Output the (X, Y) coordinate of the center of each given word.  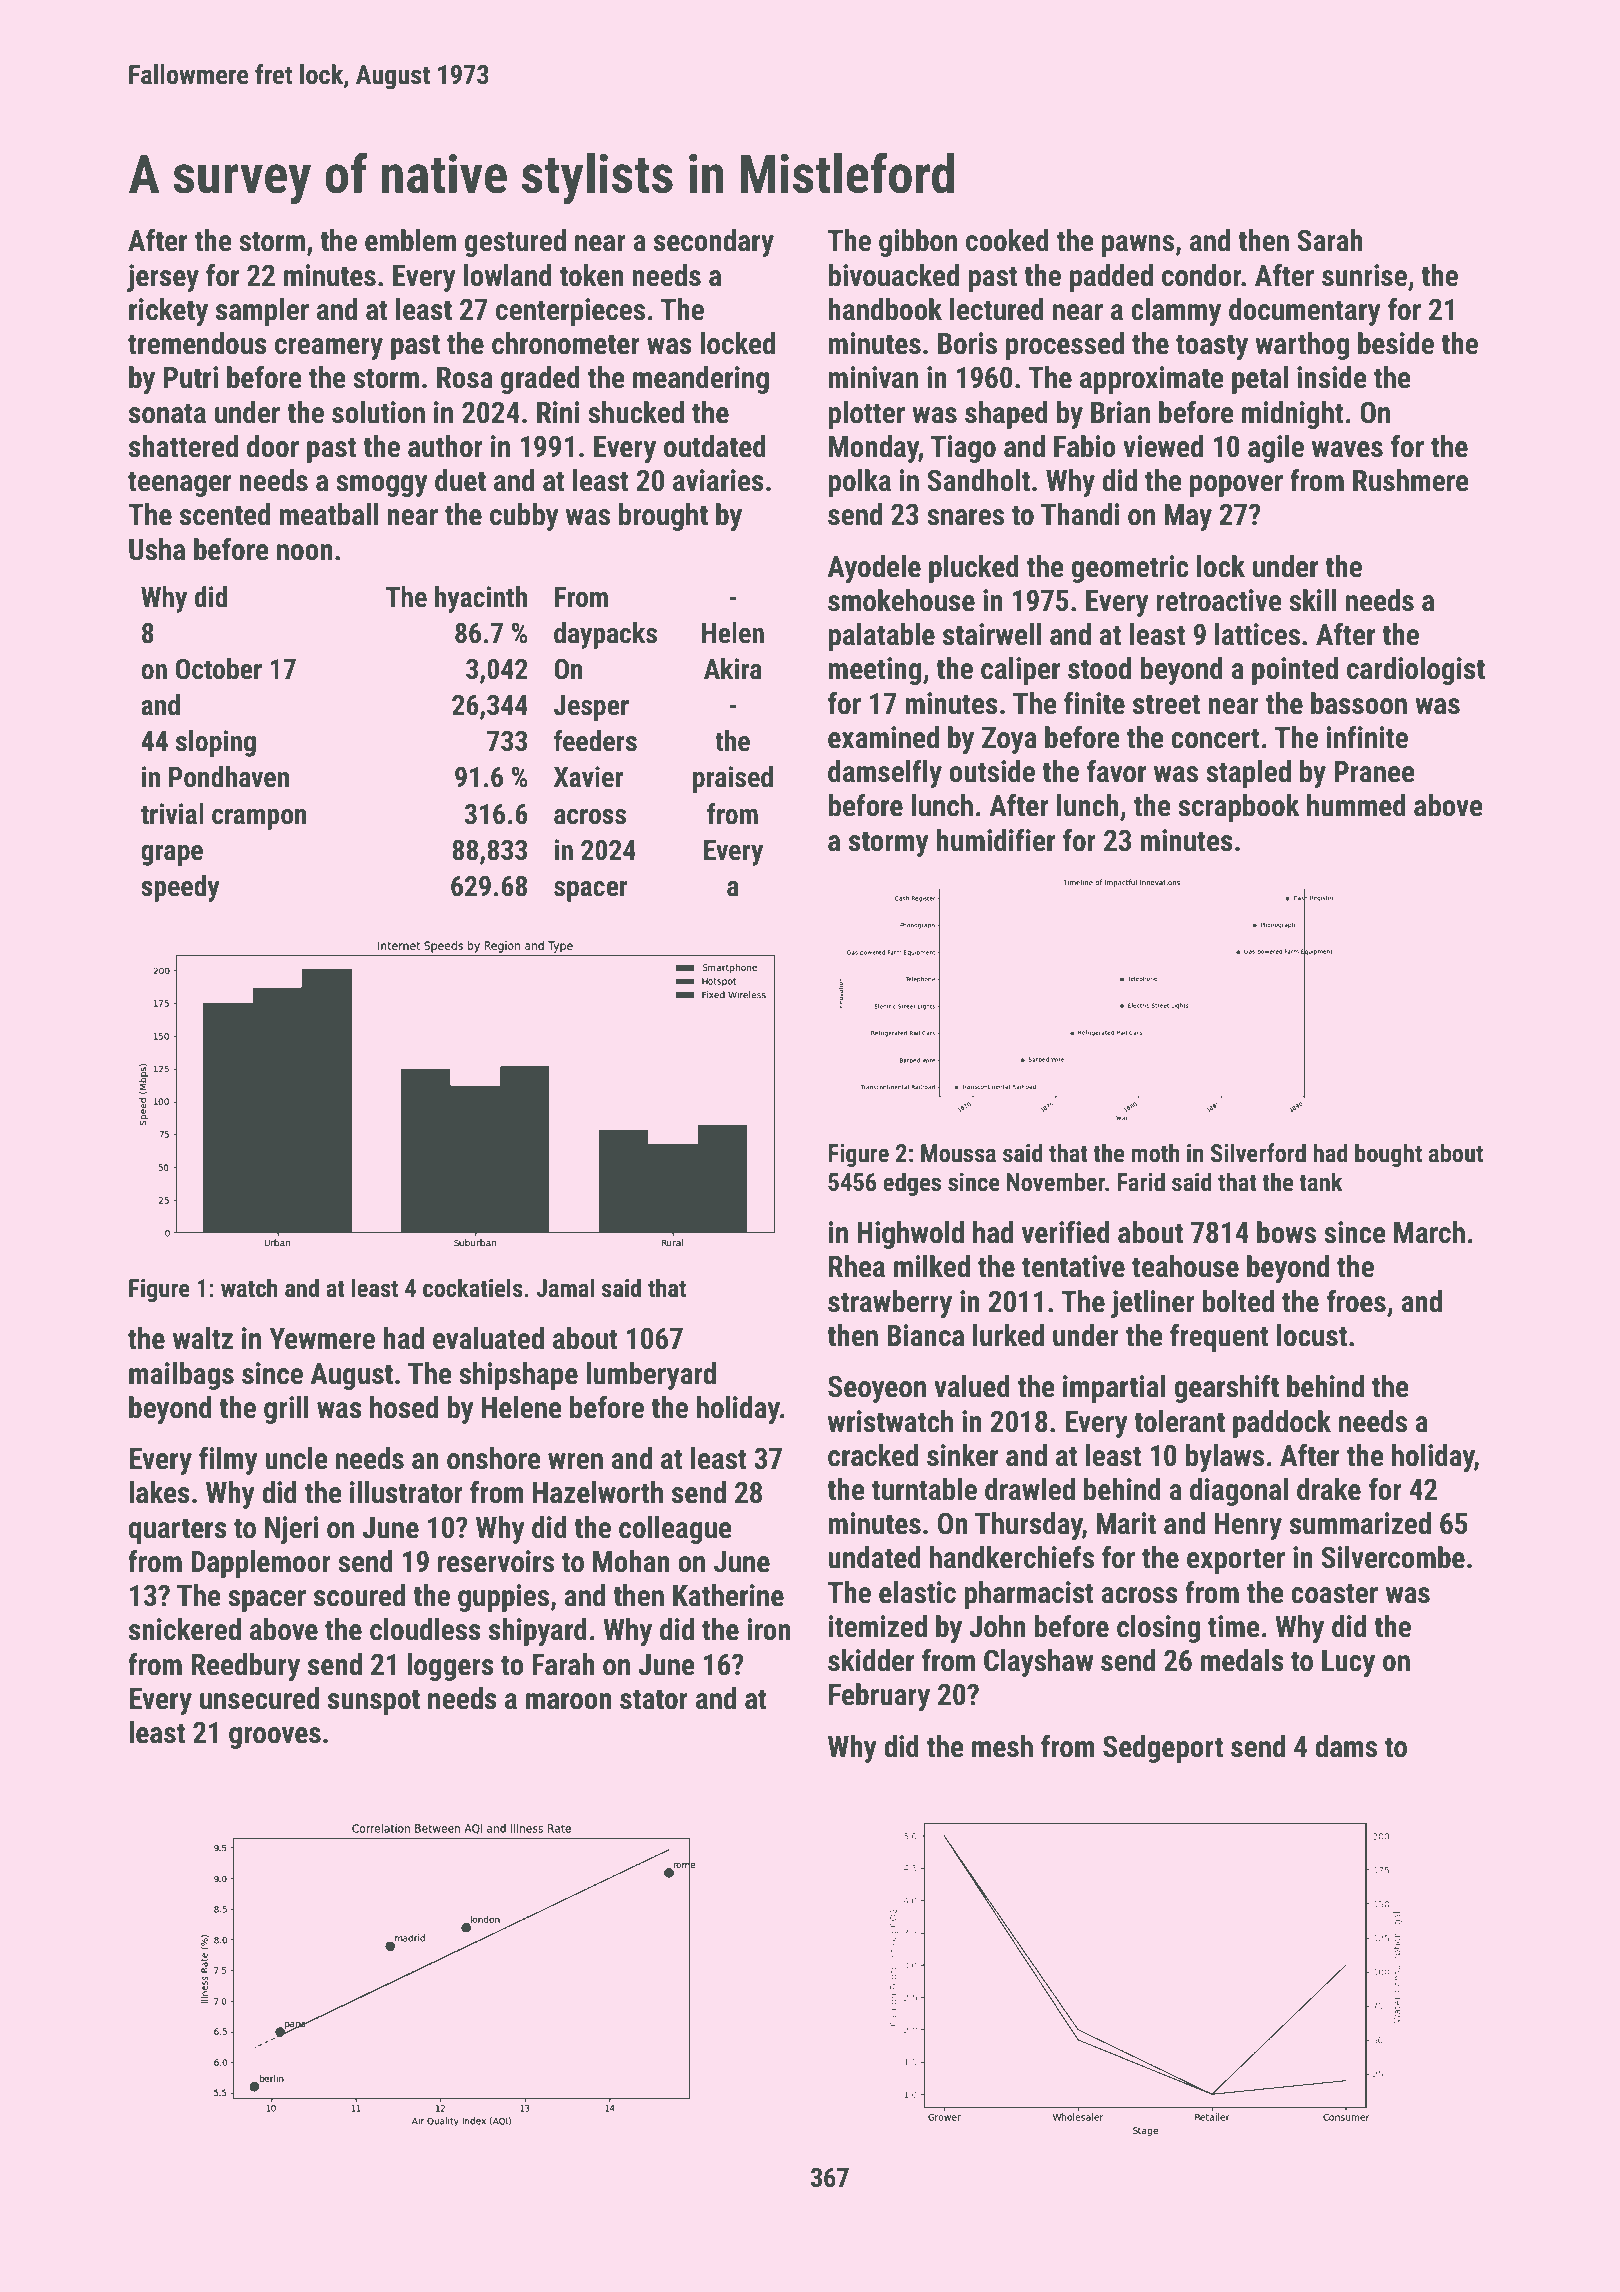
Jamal (565, 1288)
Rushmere (1411, 480)
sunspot (374, 1702)
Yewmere (322, 1339)
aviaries (718, 480)
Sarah (1330, 240)
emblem (410, 240)
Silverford (1258, 1153)
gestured (515, 243)
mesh (1002, 1746)
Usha (157, 549)
